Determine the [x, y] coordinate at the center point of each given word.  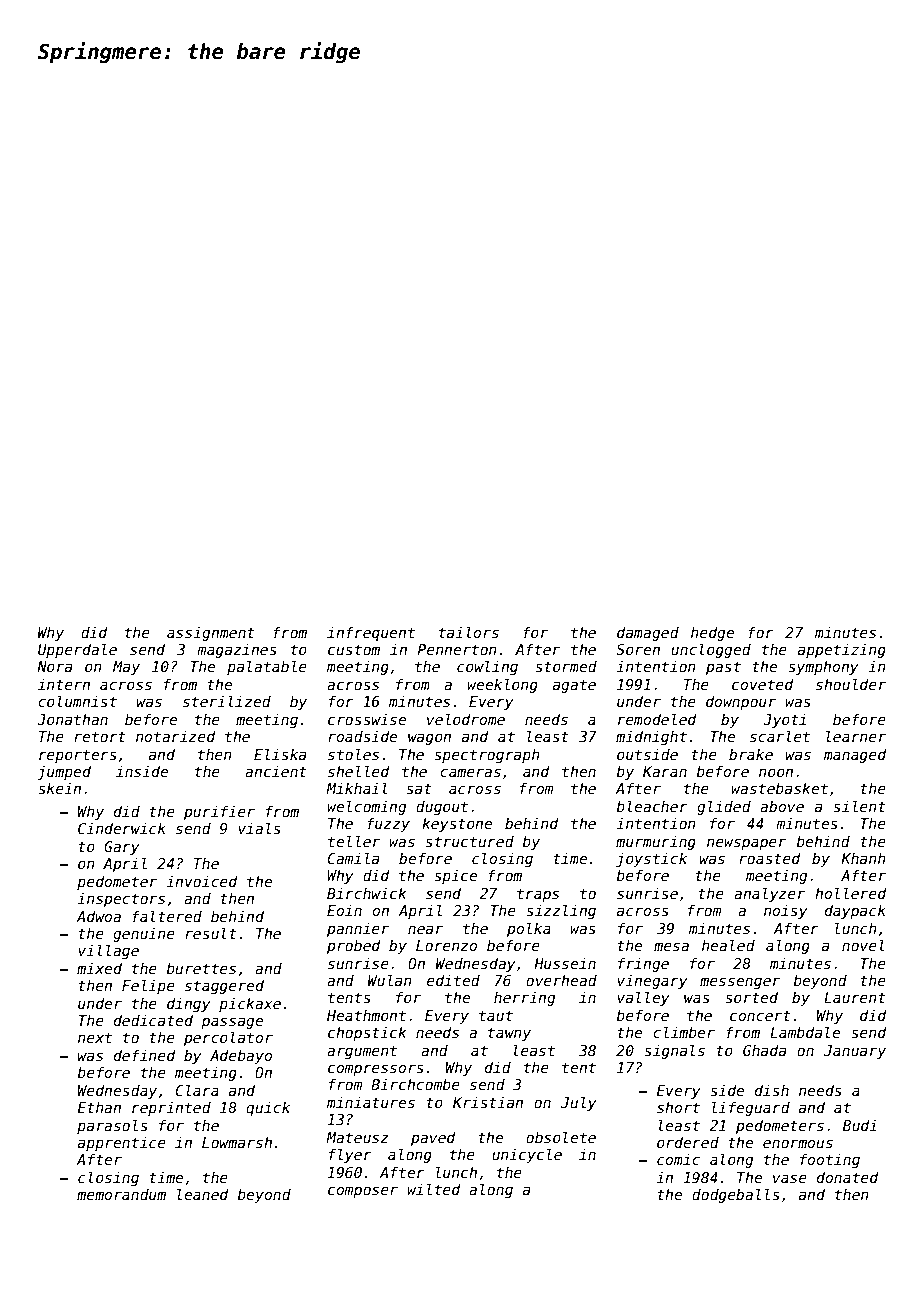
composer [363, 1192]
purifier [219, 812]
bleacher [652, 806]
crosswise [367, 719]
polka [529, 929]
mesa [671, 946]
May [126, 668]
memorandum [121, 1194]
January [855, 1052]
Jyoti [784, 721]
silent [859, 806]
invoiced [202, 881]
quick [268, 1108]
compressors [376, 1070]
